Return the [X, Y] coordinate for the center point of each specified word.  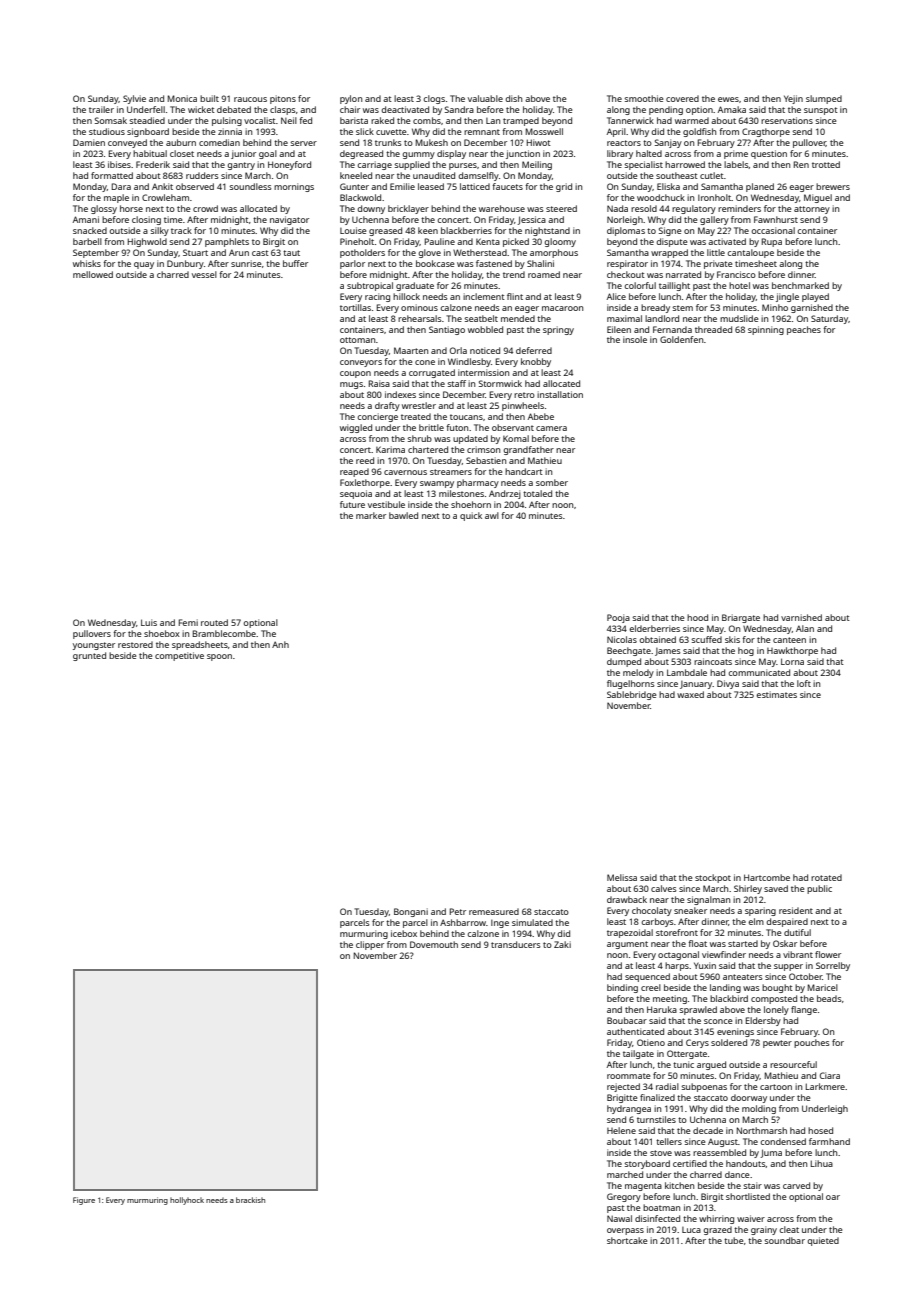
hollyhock [187, 1201]
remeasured [494, 911]
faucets [507, 186]
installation [560, 394]
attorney [812, 210]
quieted [823, 1241]
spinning [766, 330]
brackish [250, 1200]
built [209, 98]
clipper [370, 945]
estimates [776, 694]
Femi [188, 622]
